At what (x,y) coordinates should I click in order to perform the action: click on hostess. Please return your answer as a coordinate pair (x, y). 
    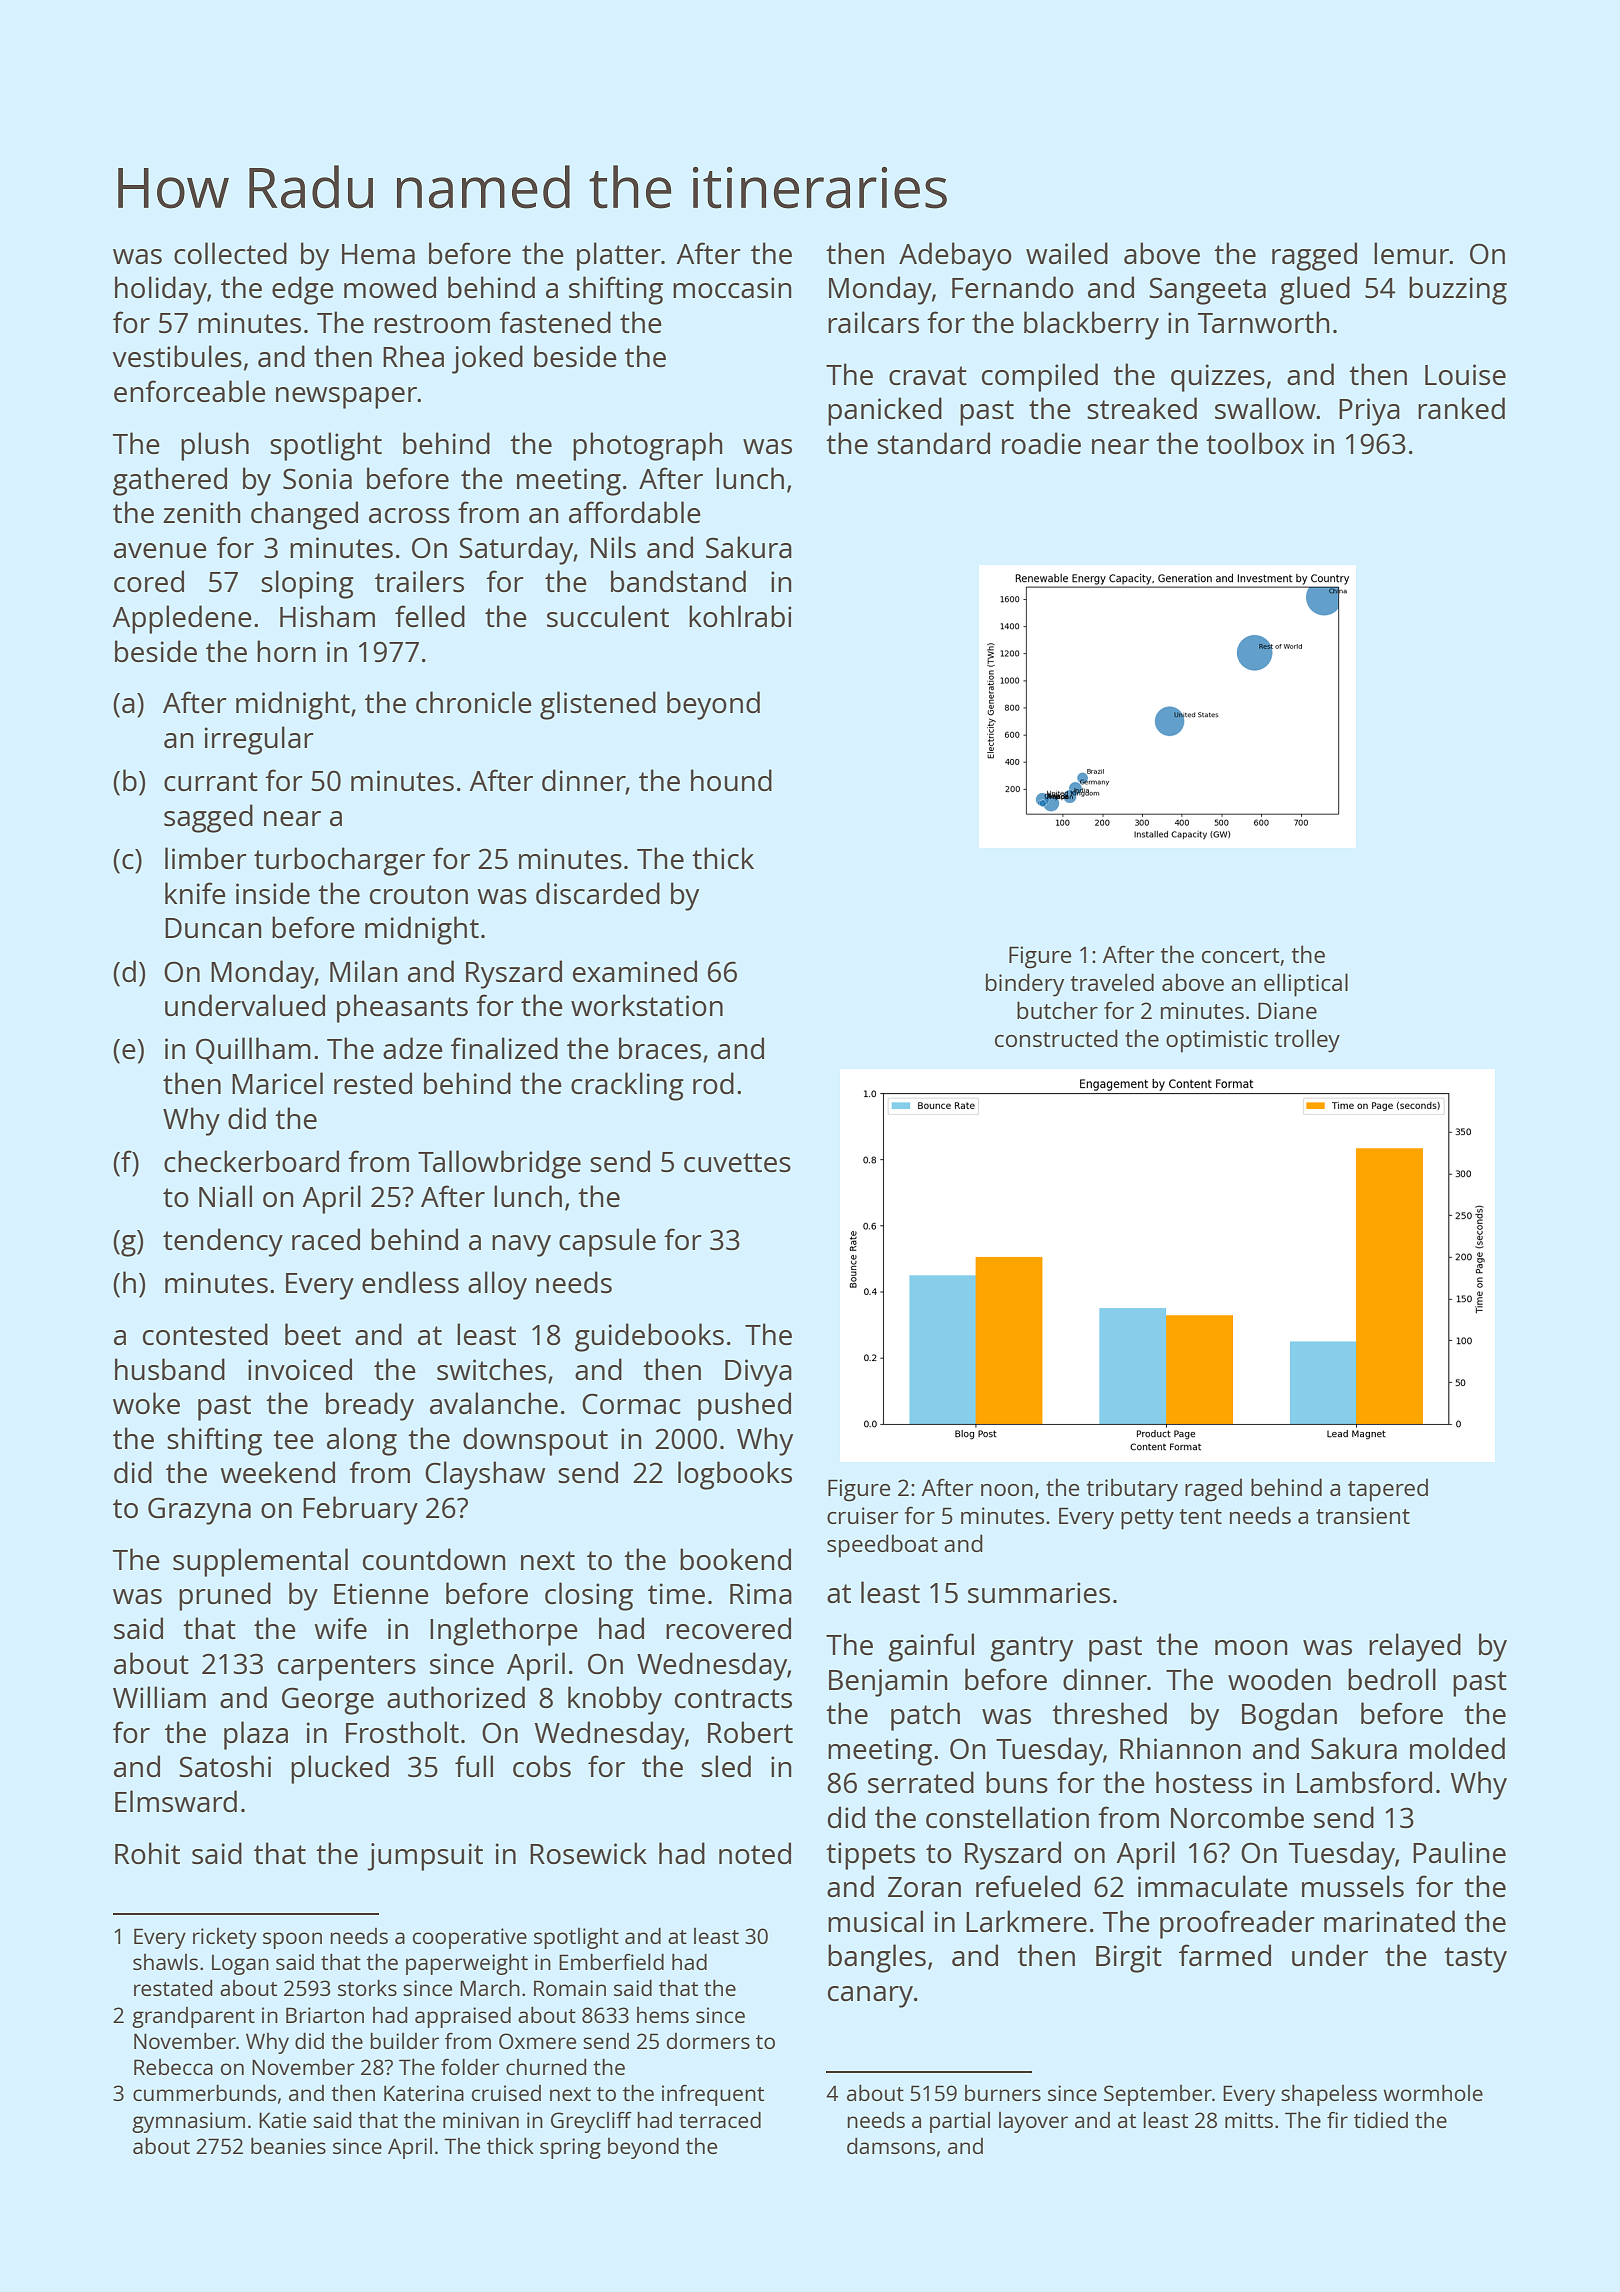
    Looking at the image, I should click on (1204, 1782).
